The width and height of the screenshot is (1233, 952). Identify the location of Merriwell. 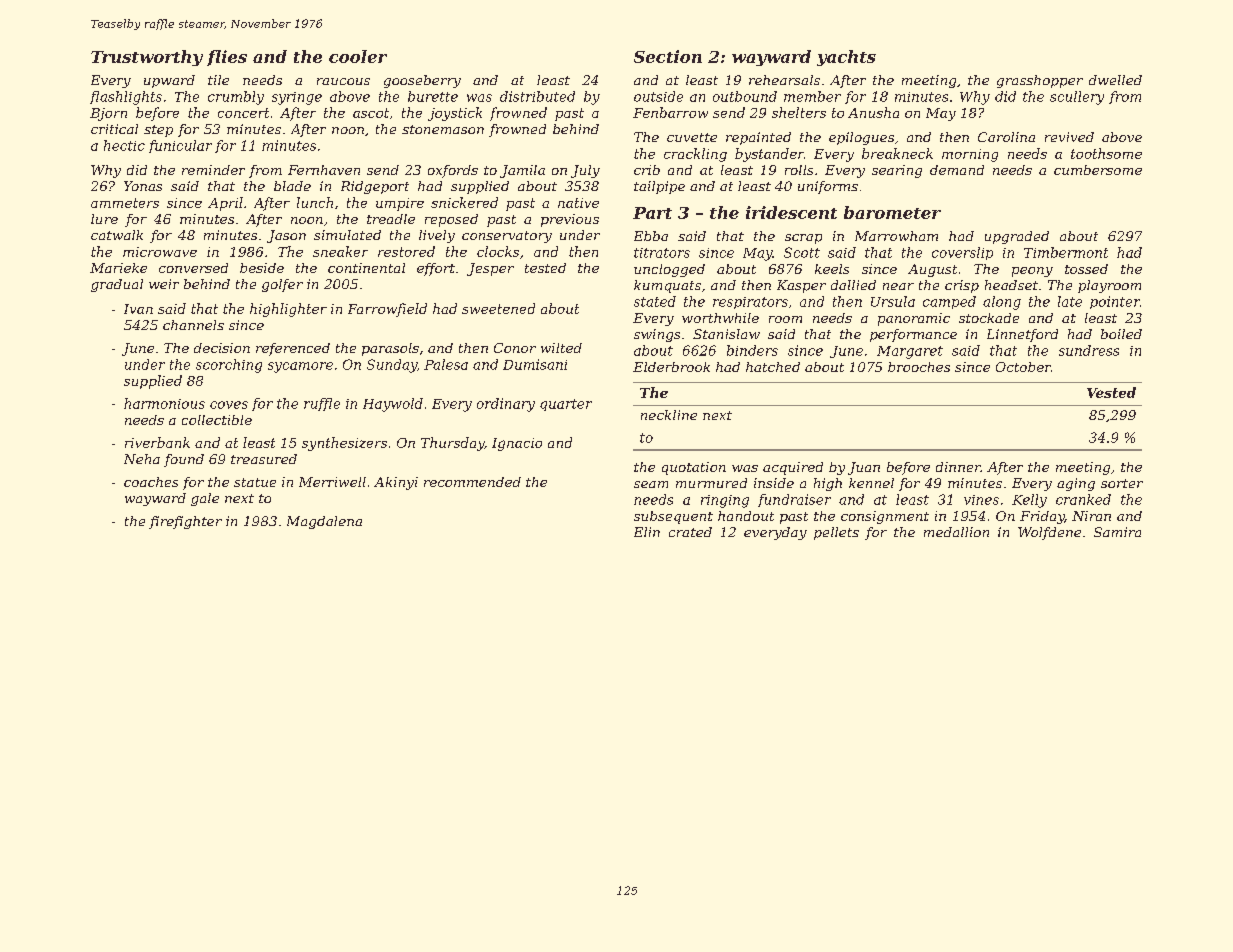
(332, 482).
